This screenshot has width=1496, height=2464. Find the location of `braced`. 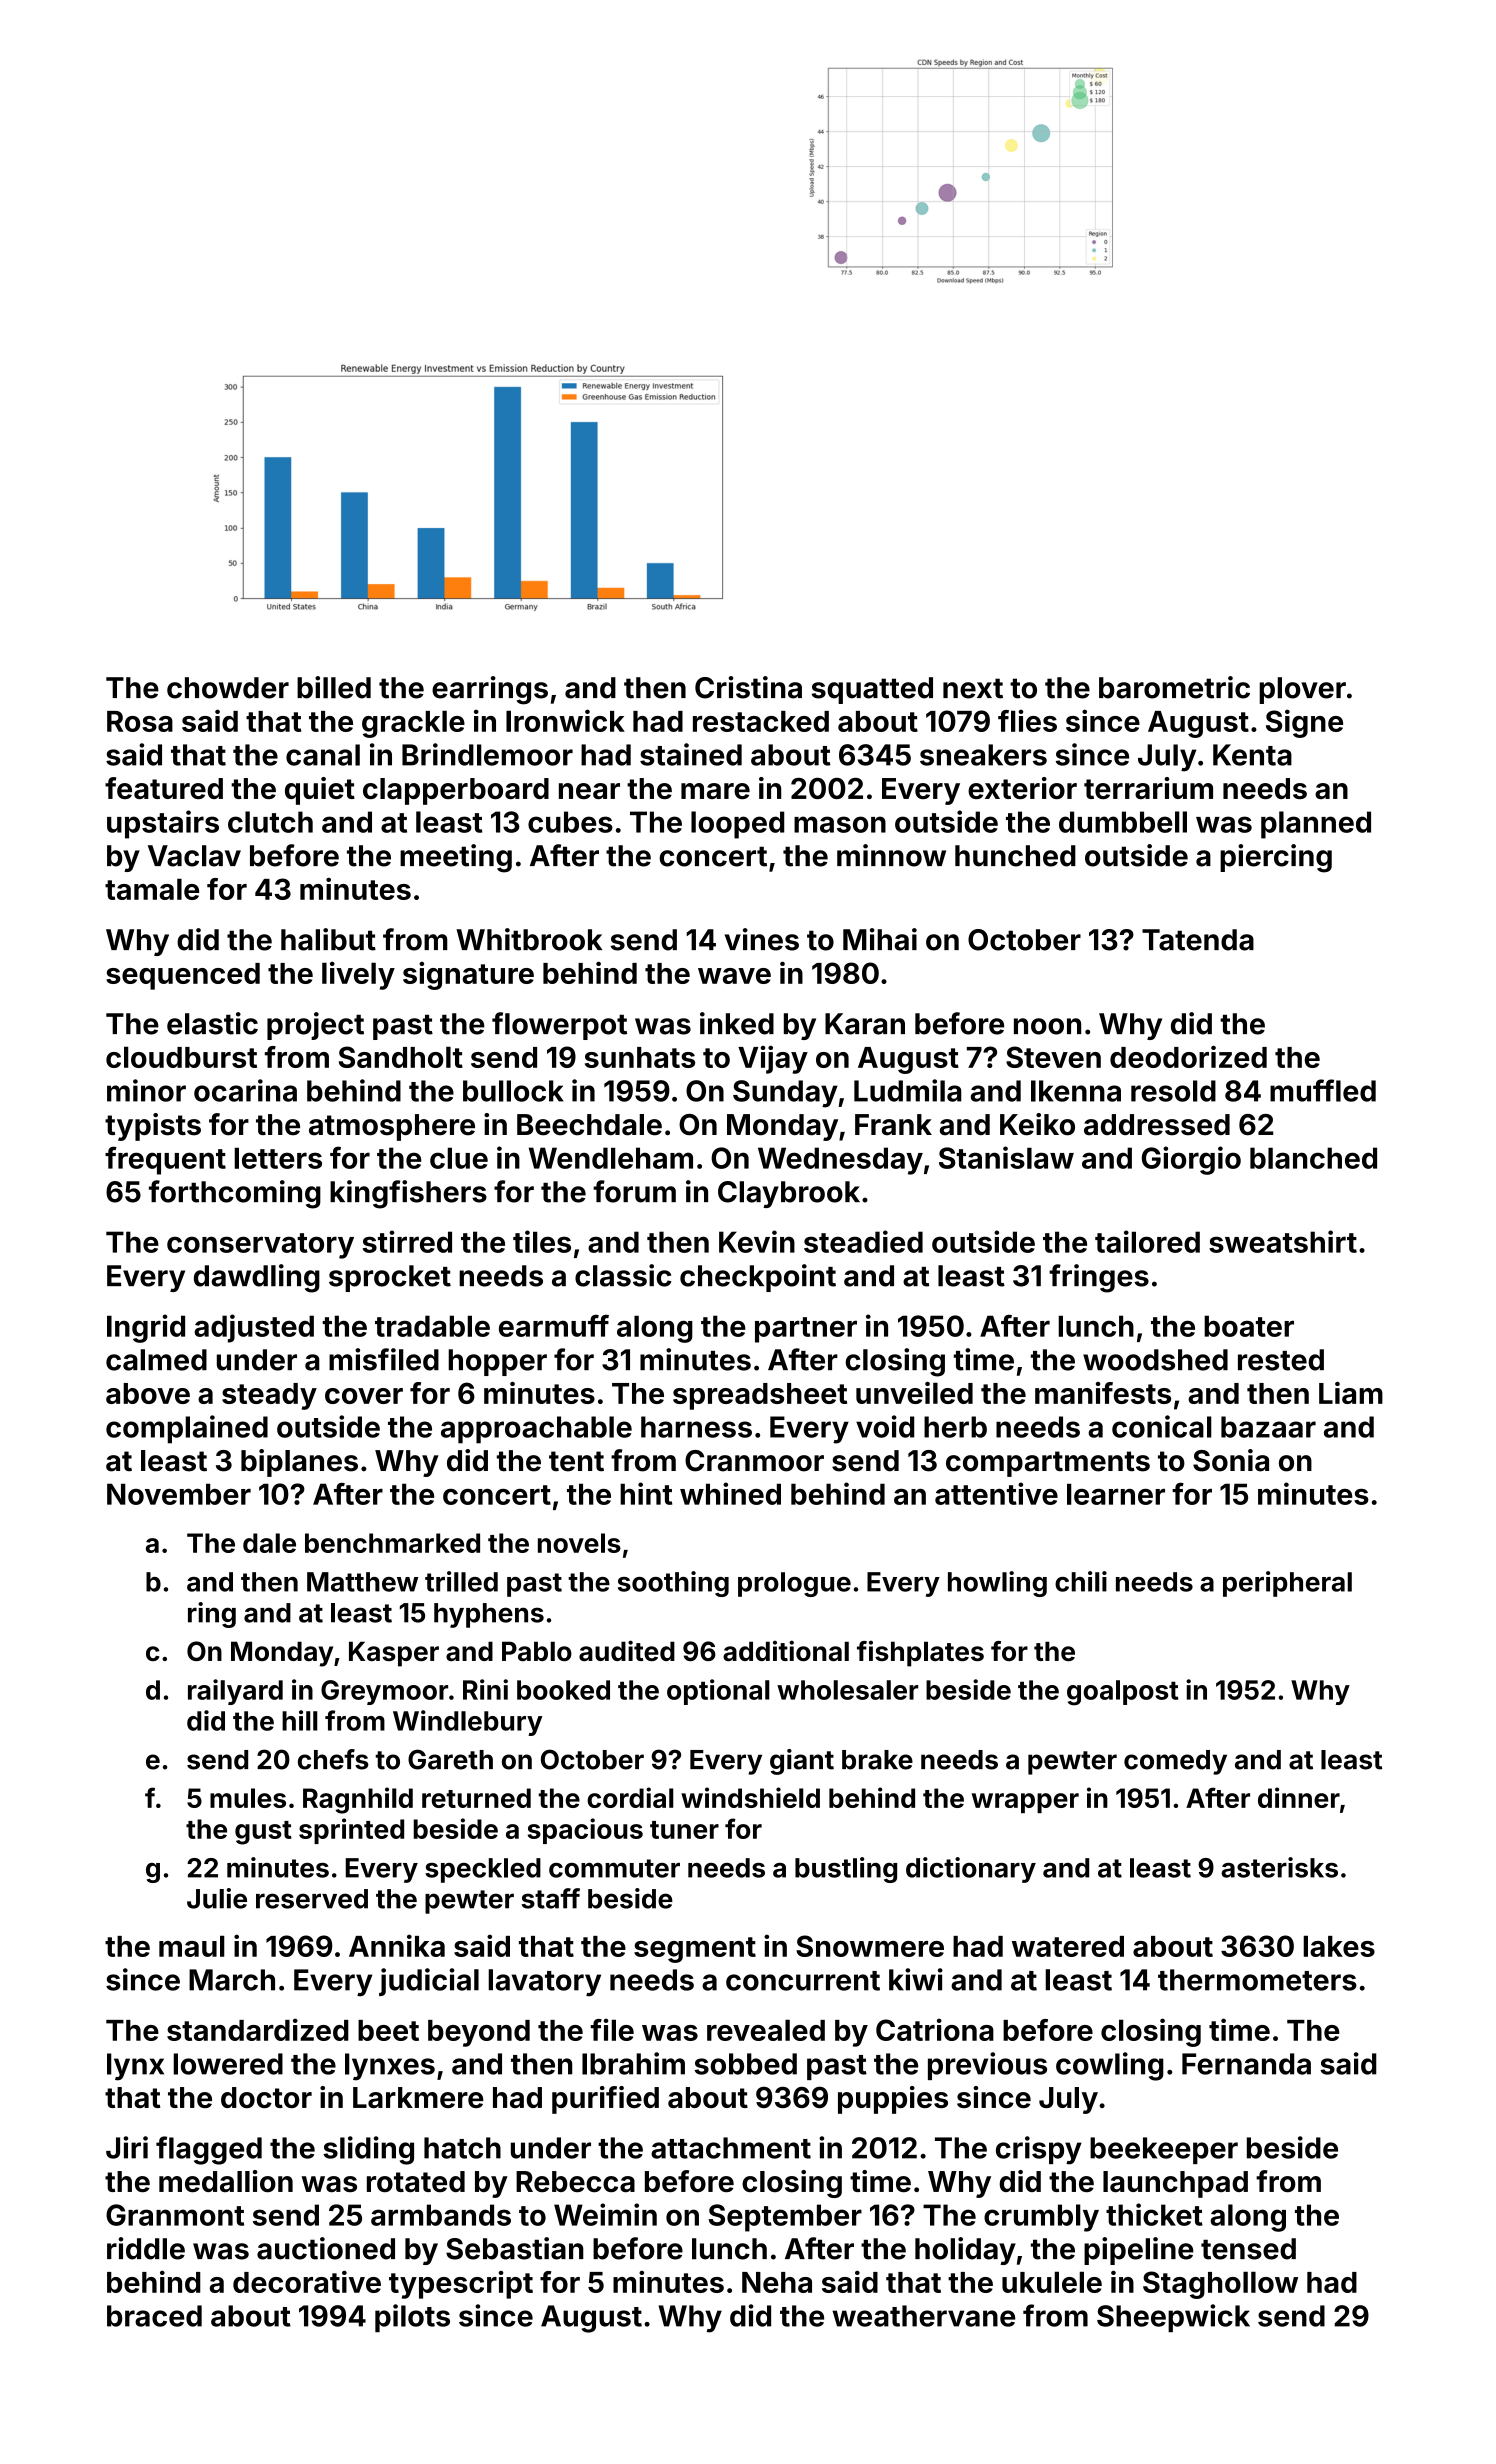

braced is located at coordinates (154, 2316).
